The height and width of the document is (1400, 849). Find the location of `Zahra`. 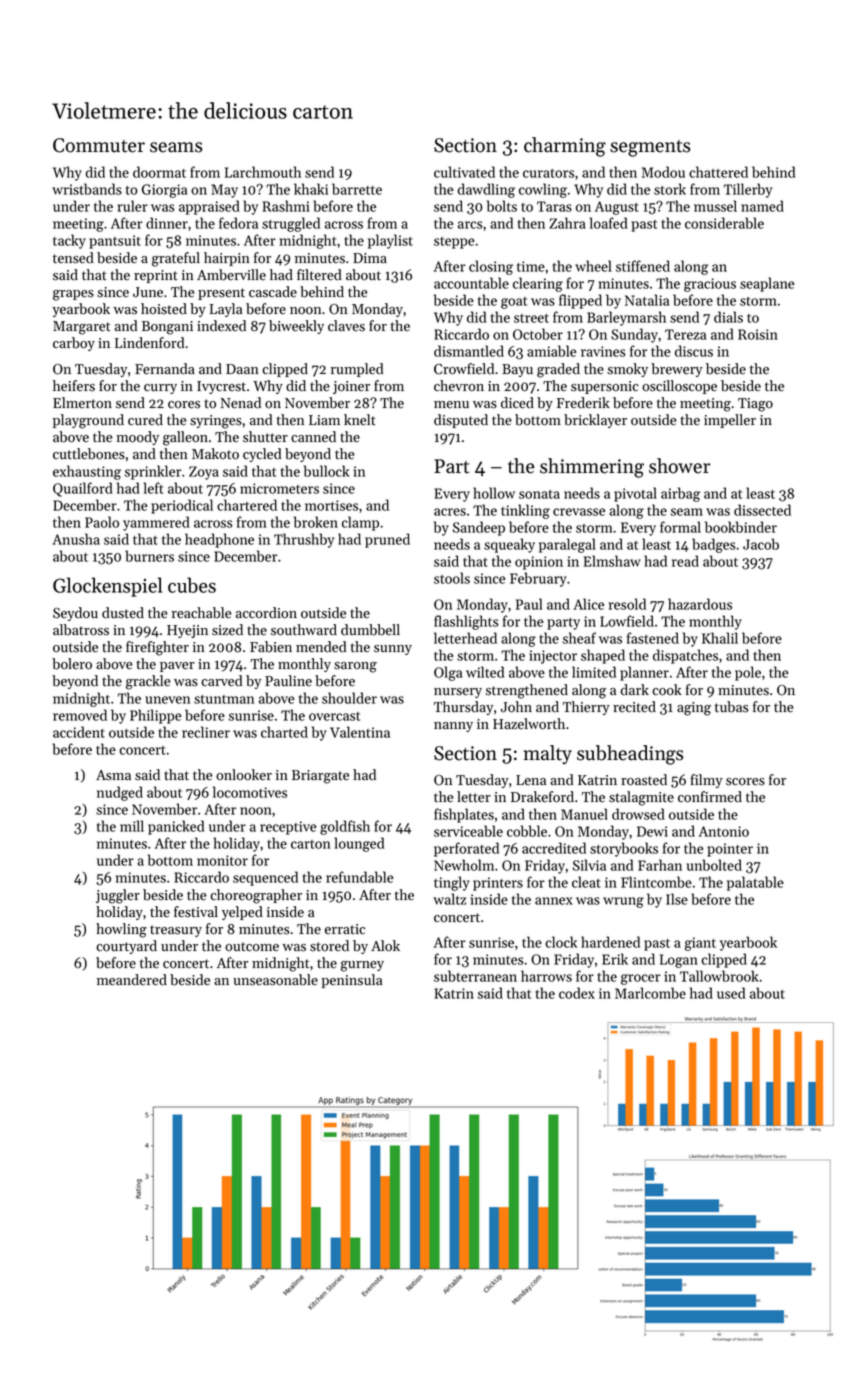

Zahra is located at coordinates (567, 223).
